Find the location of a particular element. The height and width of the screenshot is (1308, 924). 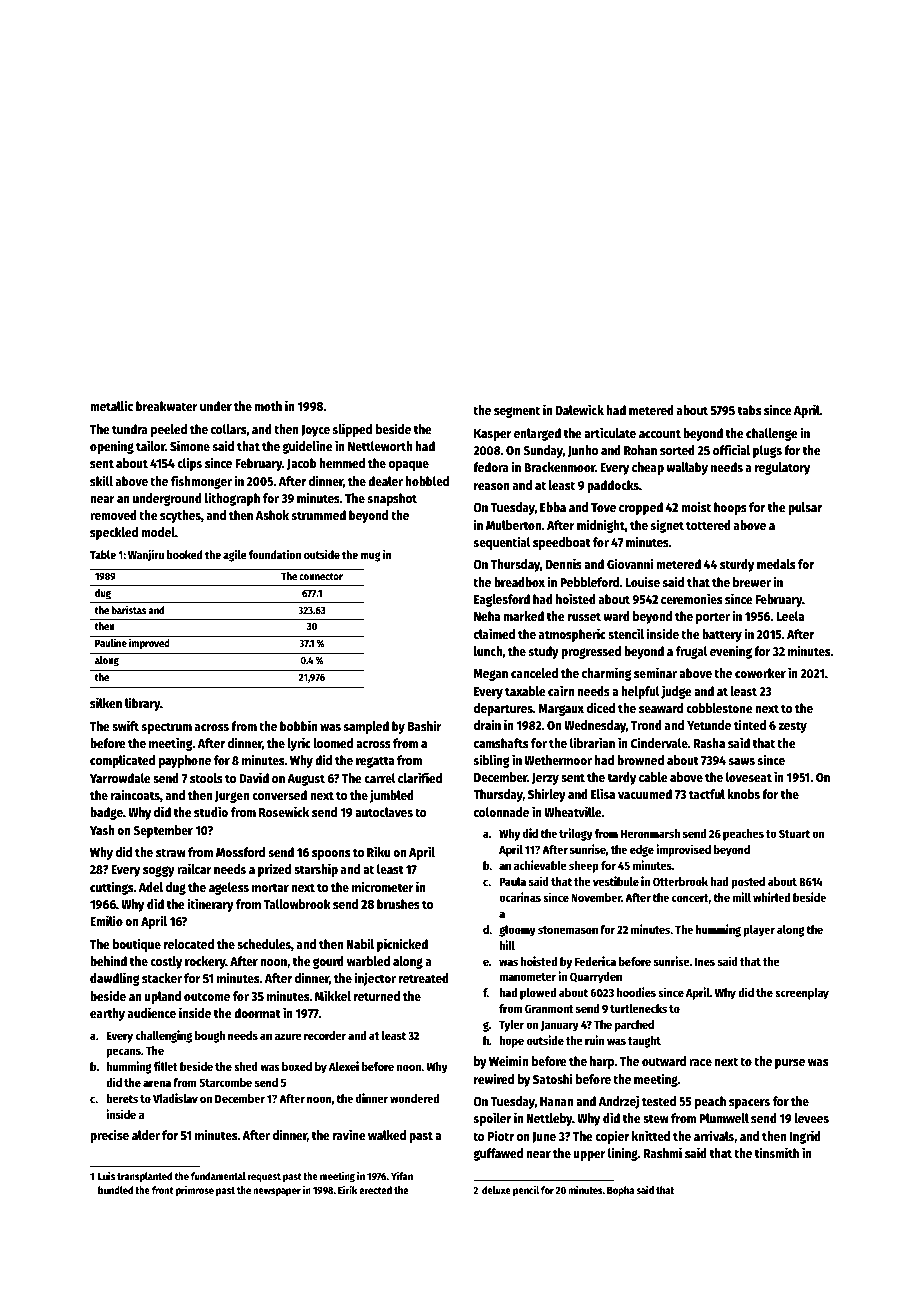

tabs is located at coordinates (749, 410).
